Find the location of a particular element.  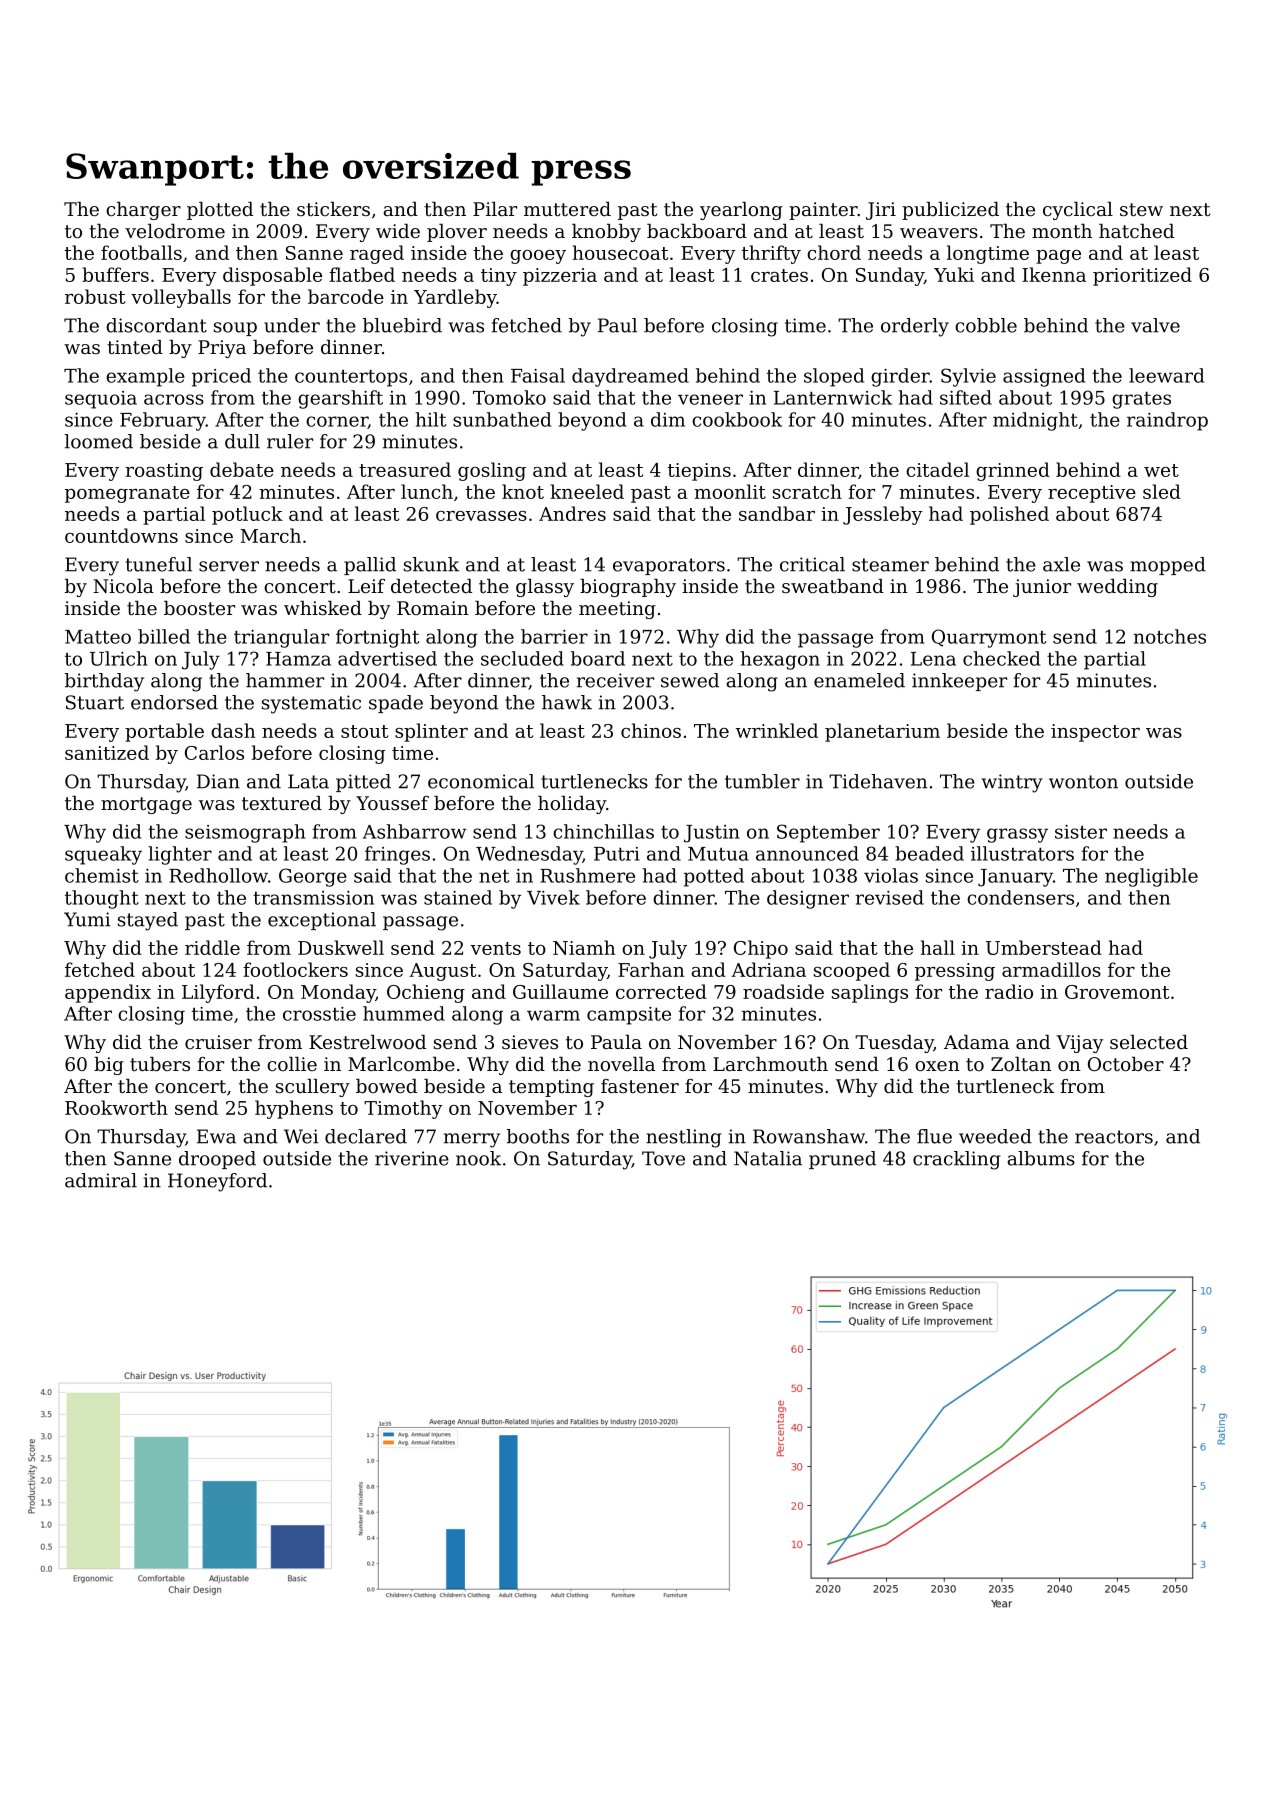

charger is located at coordinates (143, 211).
